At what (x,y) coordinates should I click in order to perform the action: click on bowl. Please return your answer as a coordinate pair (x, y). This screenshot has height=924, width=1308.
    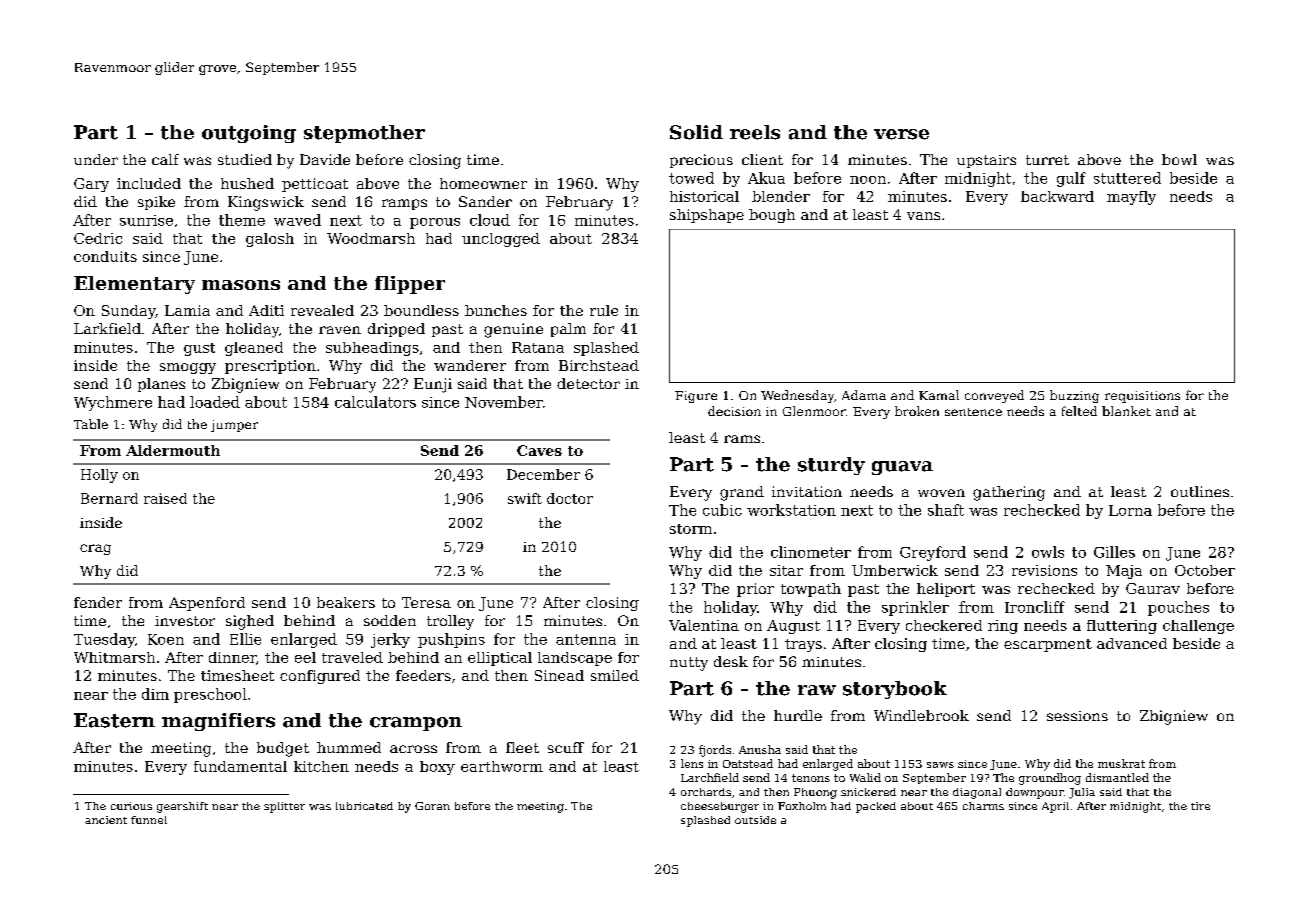
    Looking at the image, I should click on (1179, 159).
